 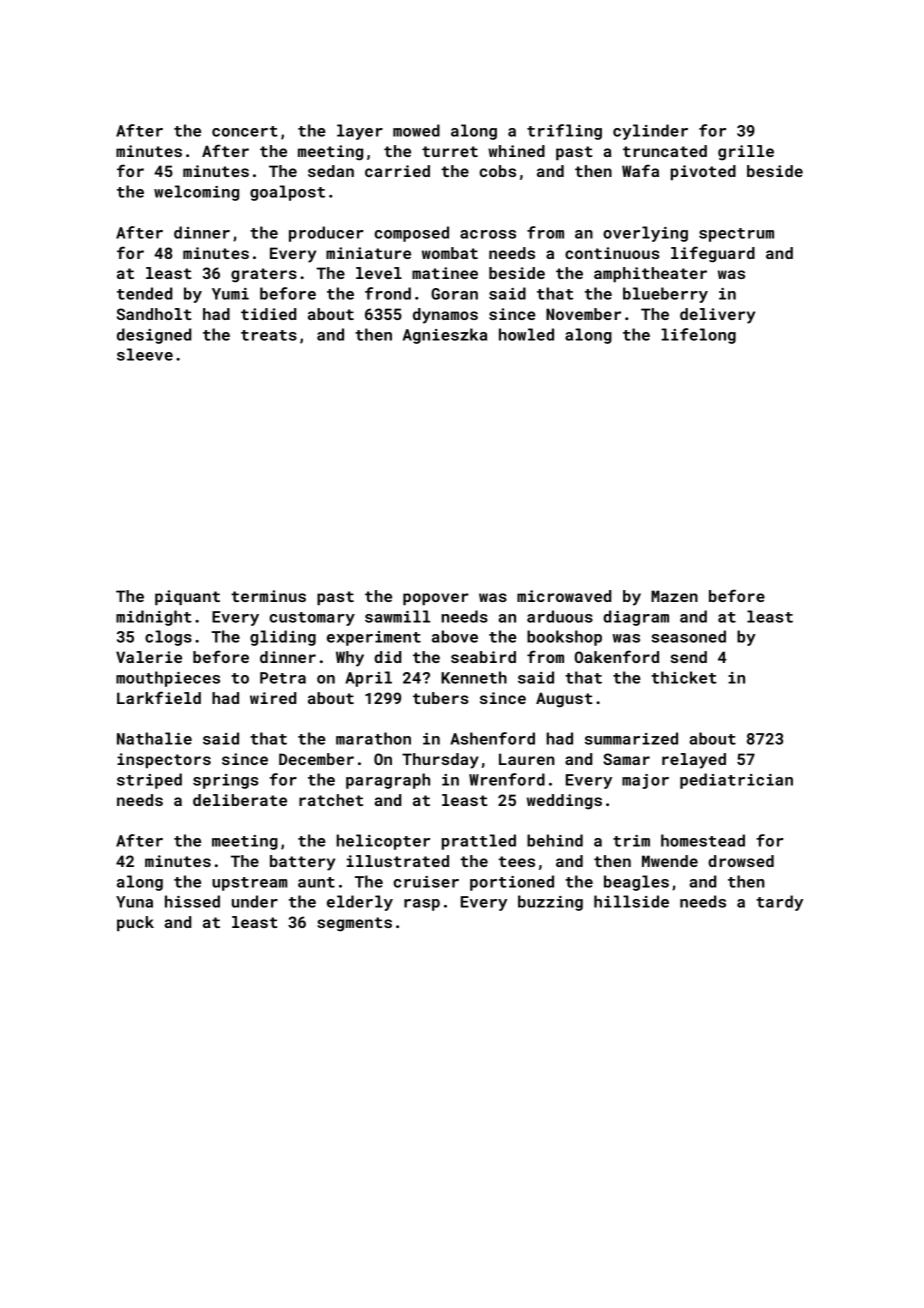 I want to click on puck, so click(x=135, y=924).
